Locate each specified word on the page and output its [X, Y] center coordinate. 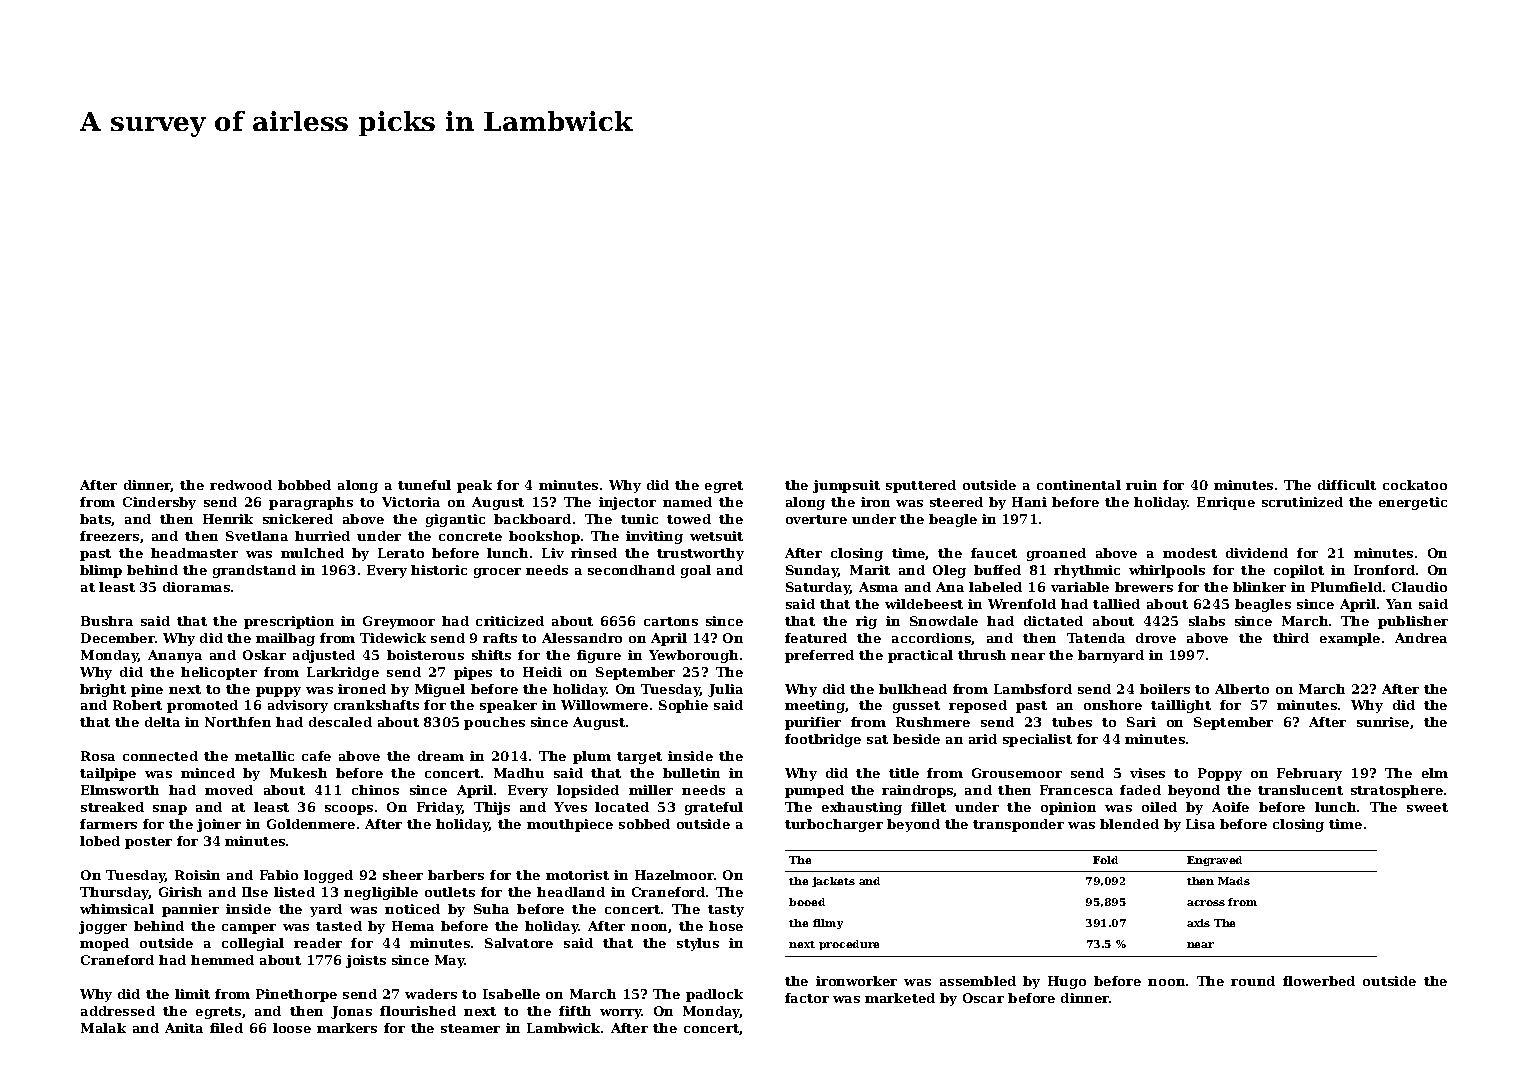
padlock [714, 995]
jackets [833, 882]
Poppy [1220, 774]
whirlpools [1167, 571]
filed [226, 1028]
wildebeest [924, 604]
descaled [340, 722]
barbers [456, 875]
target [639, 758]
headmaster [194, 553]
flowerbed [1319, 981]
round [1253, 981]
